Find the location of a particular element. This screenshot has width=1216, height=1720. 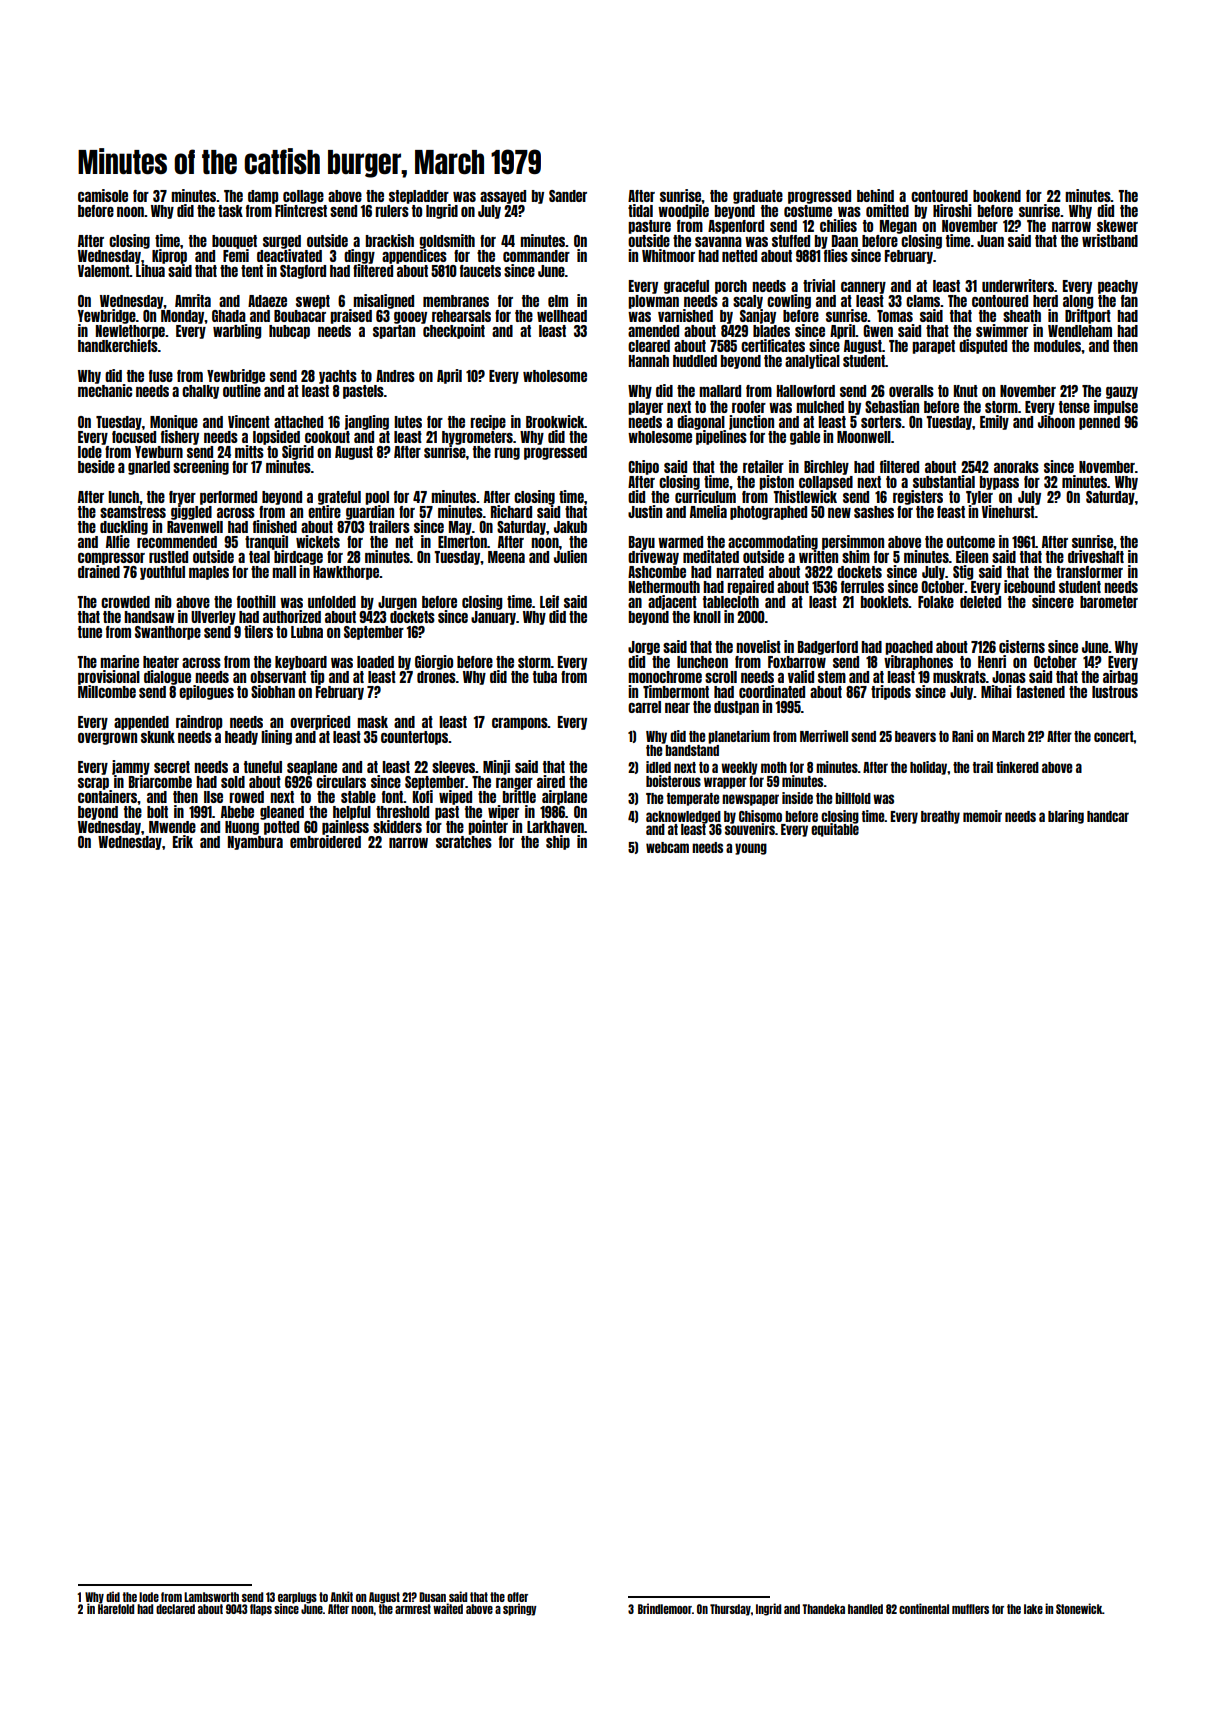

memoir is located at coordinates (982, 816).
